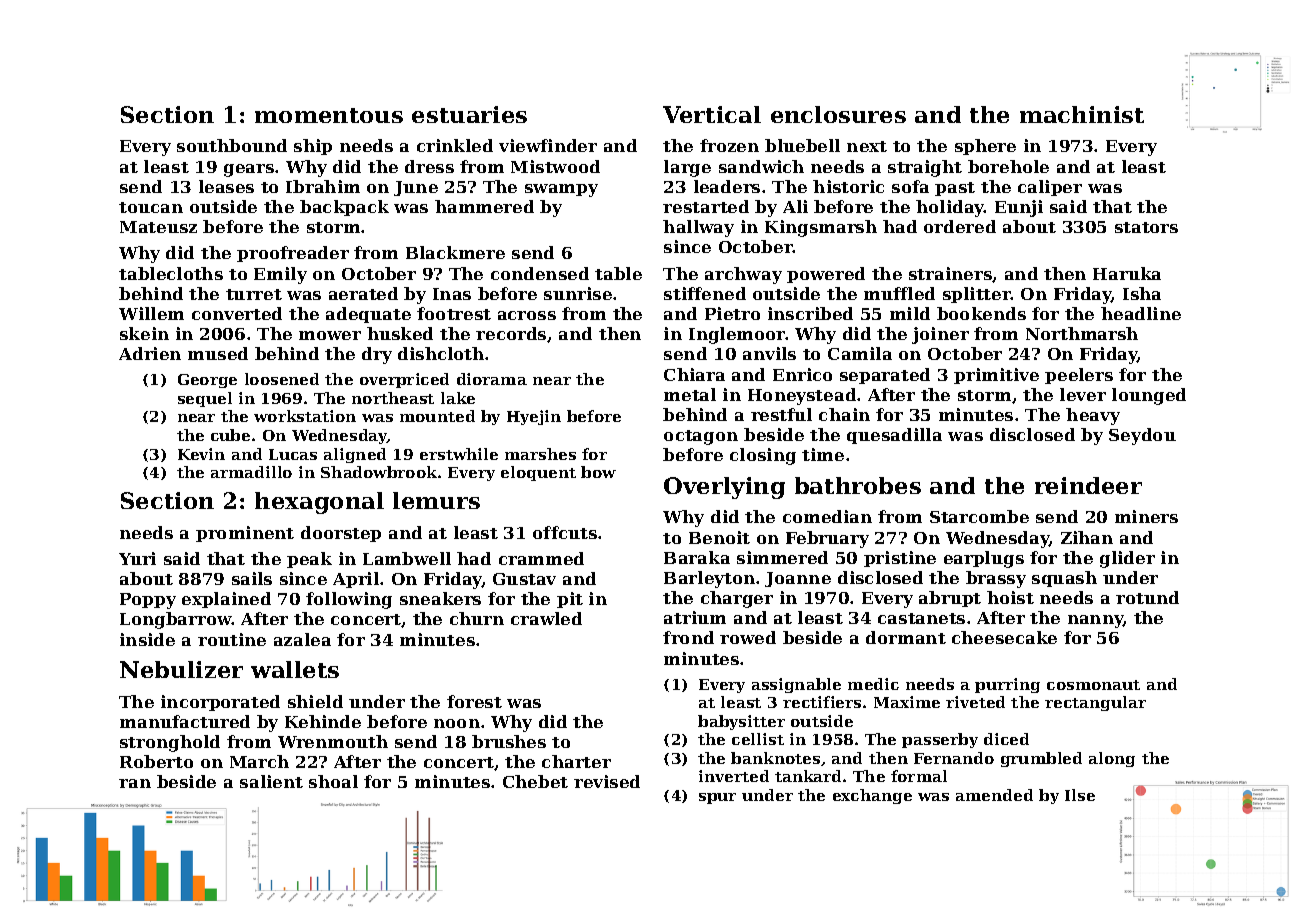  Describe the element at coordinates (796, 685) in the screenshot. I see `assignable` at that location.
